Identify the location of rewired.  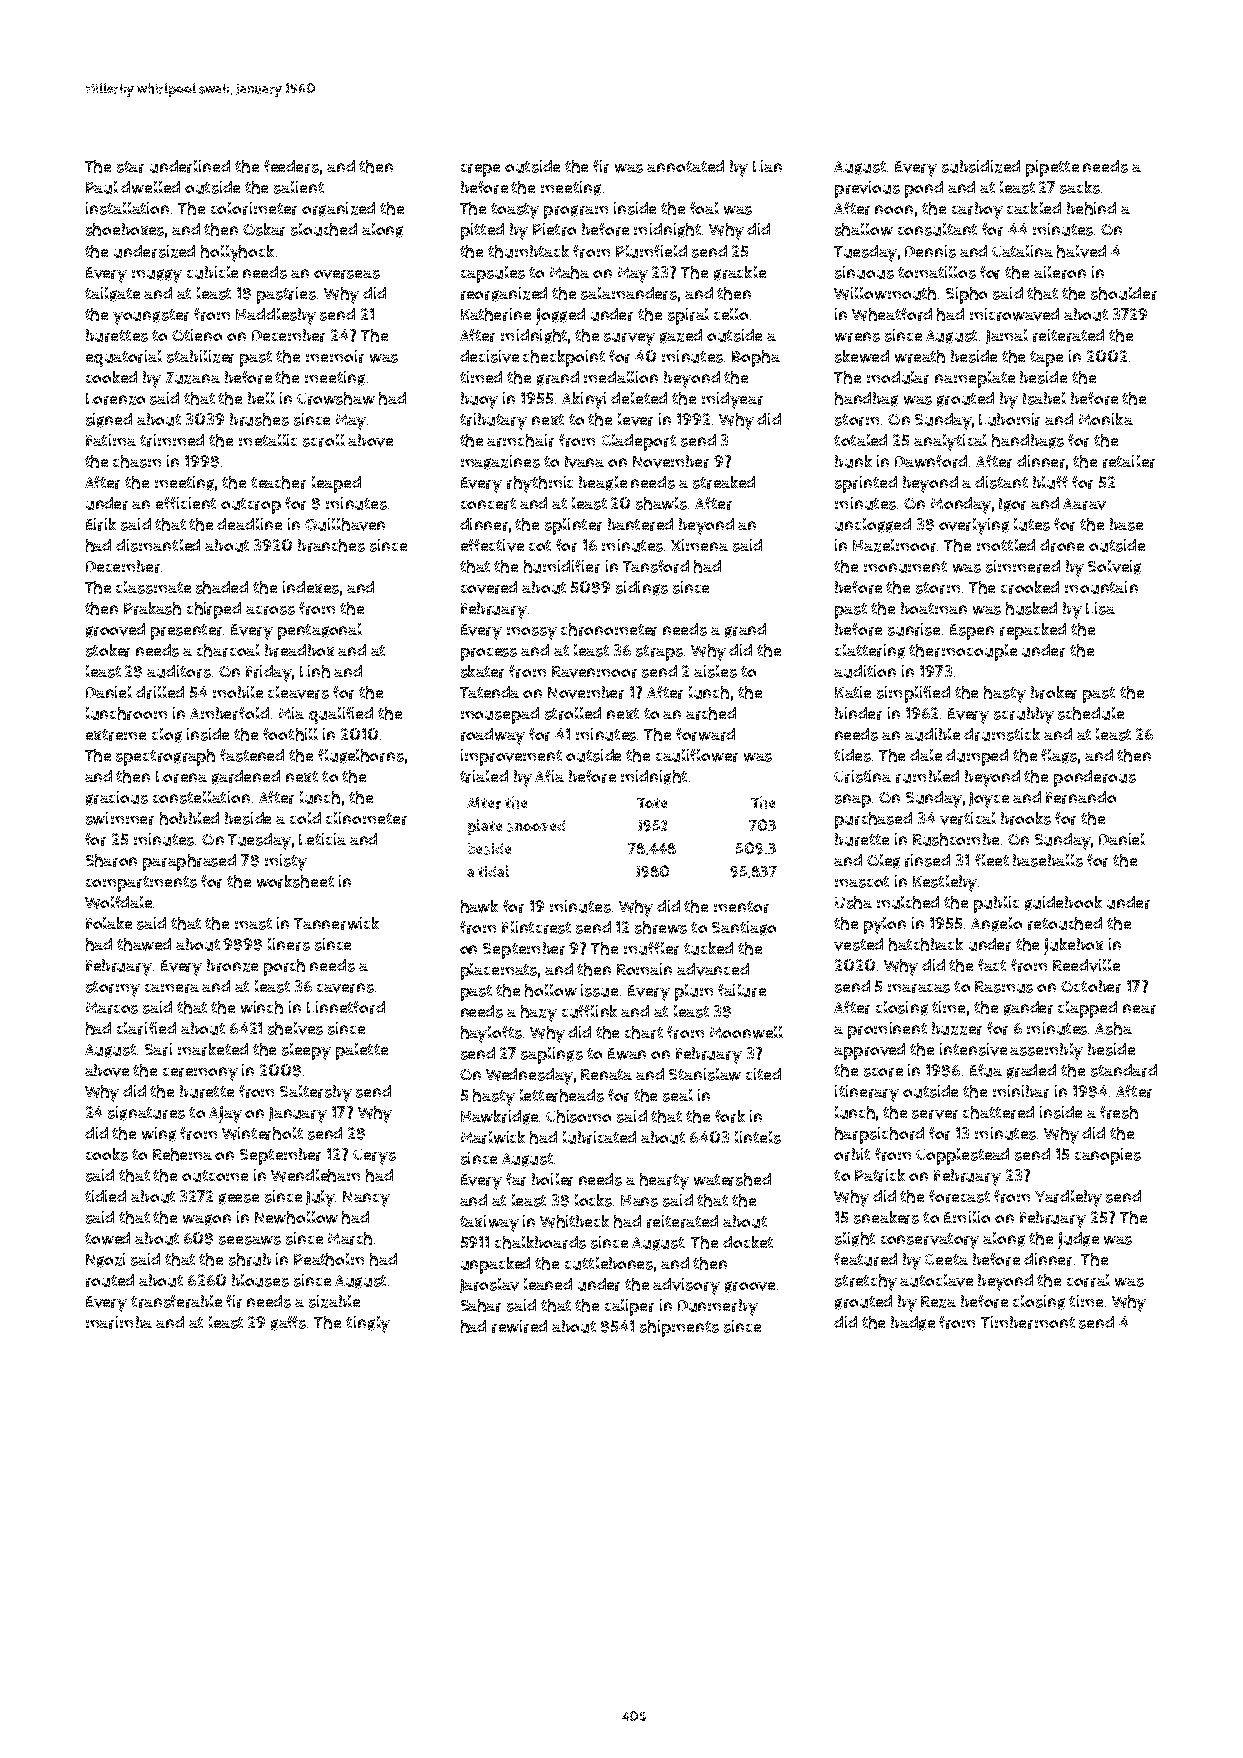
(519, 1326).
